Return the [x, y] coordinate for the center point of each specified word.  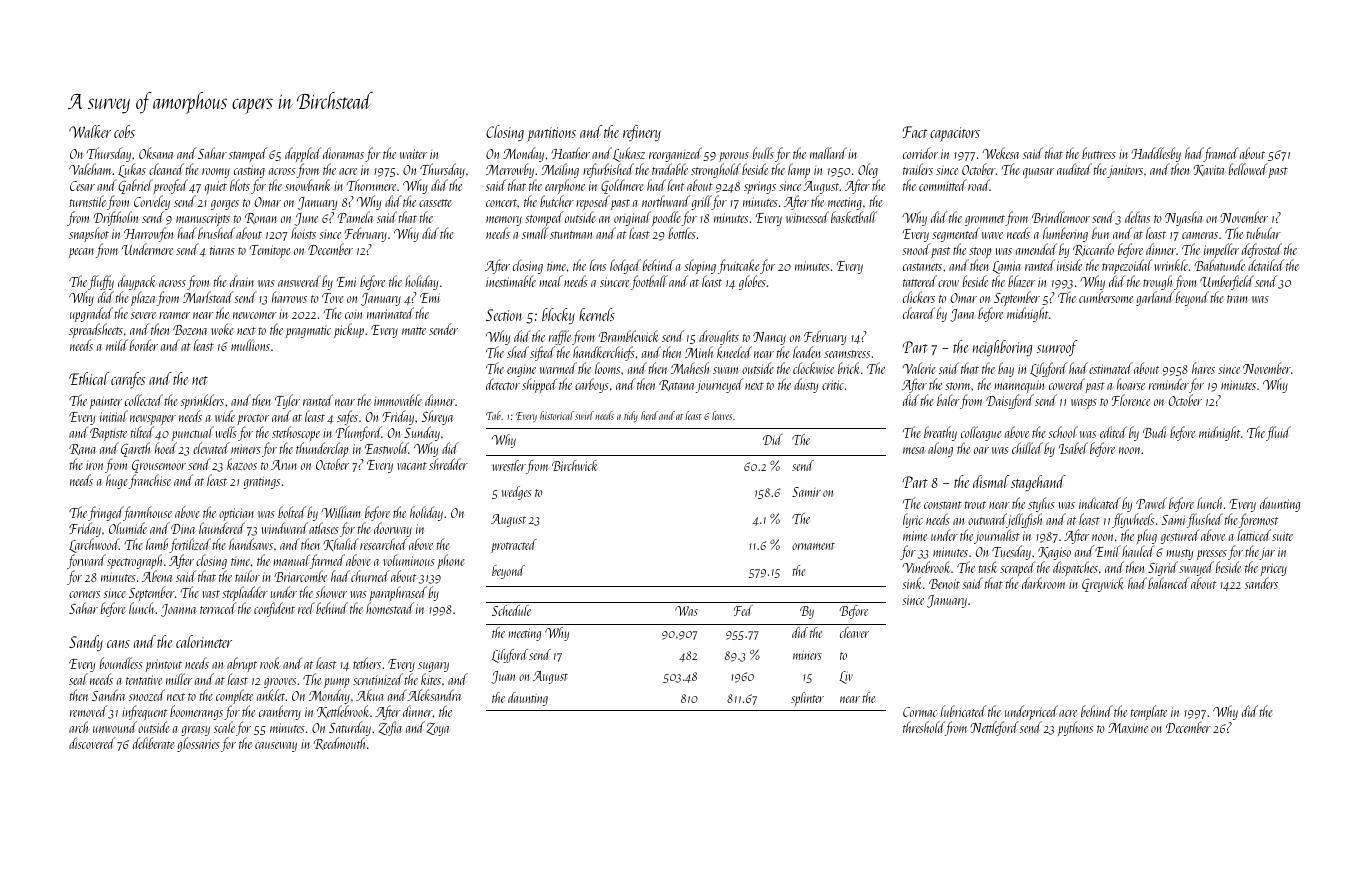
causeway [276, 747]
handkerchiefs [604, 355]
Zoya [437, 729]
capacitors [955, 134]
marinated [390, 313]
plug [1147, 537]
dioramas [343, 153]
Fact [915, 132]
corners [84, 594]
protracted [514, 546]
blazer [1021, 281]
